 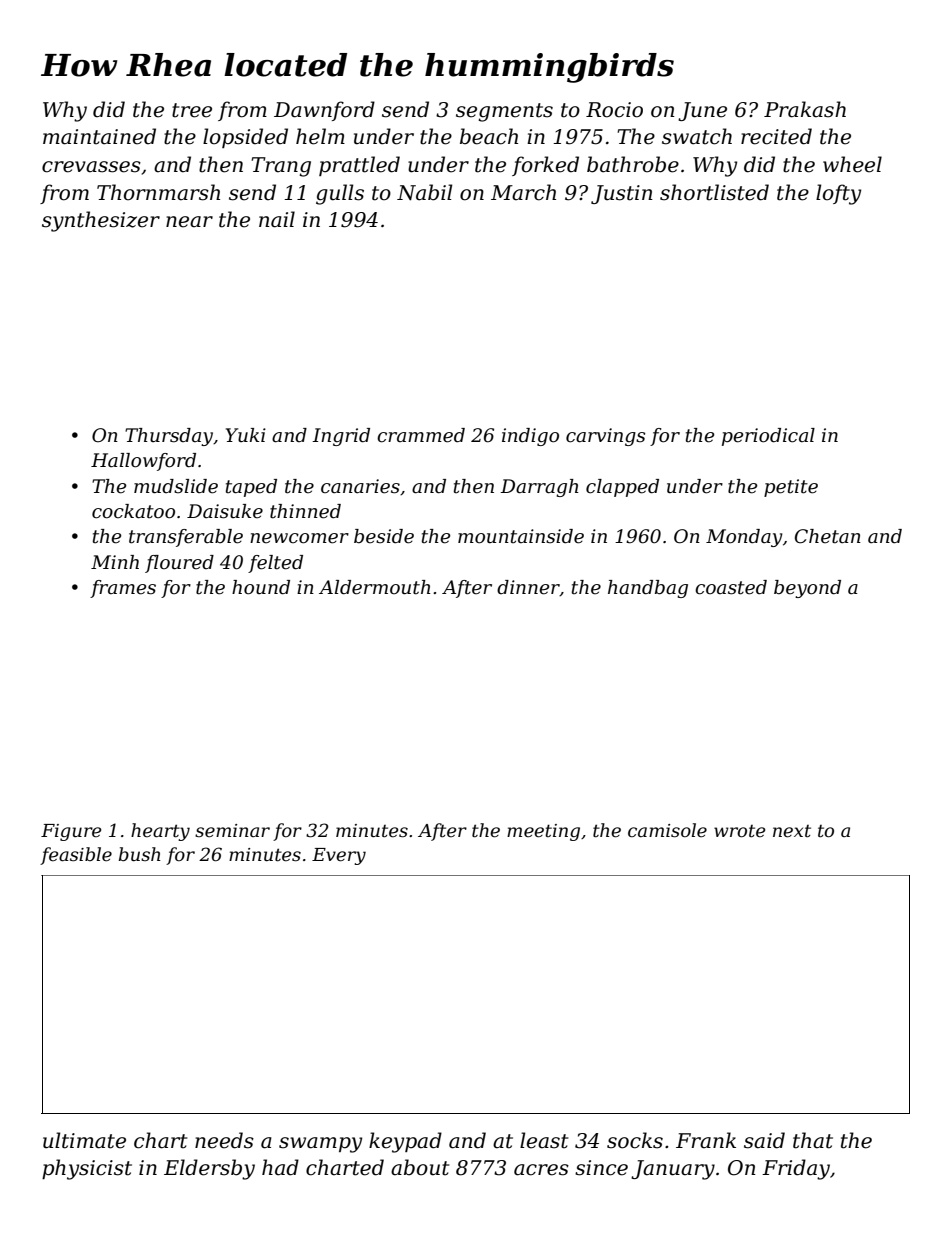 I want to click on meeting, so click(x=543, y=832).
